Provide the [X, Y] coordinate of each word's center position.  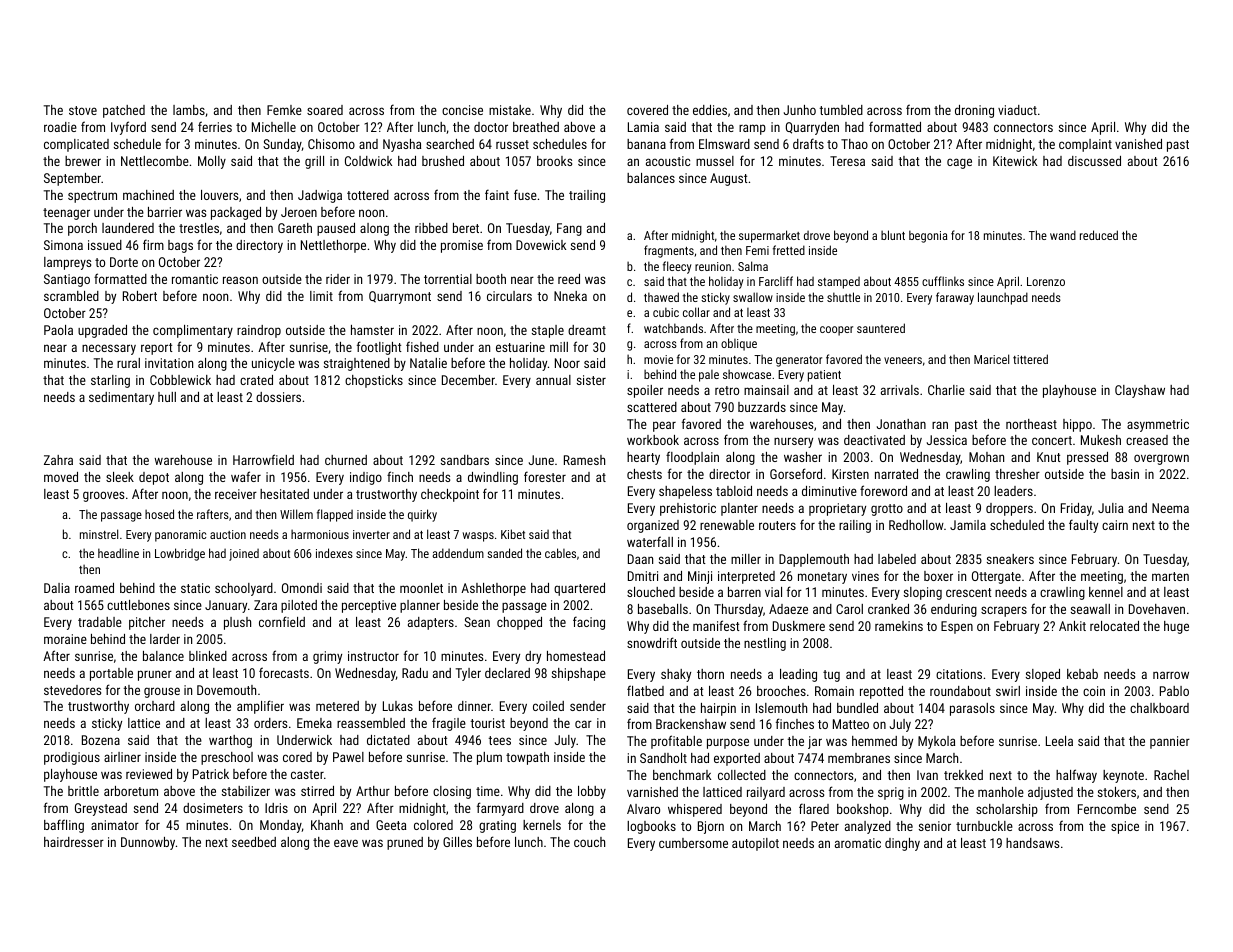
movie [658, 359]
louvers [219, 195]
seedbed [254, 842]
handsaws [1032, 843]
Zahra [58, 460]
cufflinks [943, 281]
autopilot [755, 844]
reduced [1099, 235]
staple [548, 331]
